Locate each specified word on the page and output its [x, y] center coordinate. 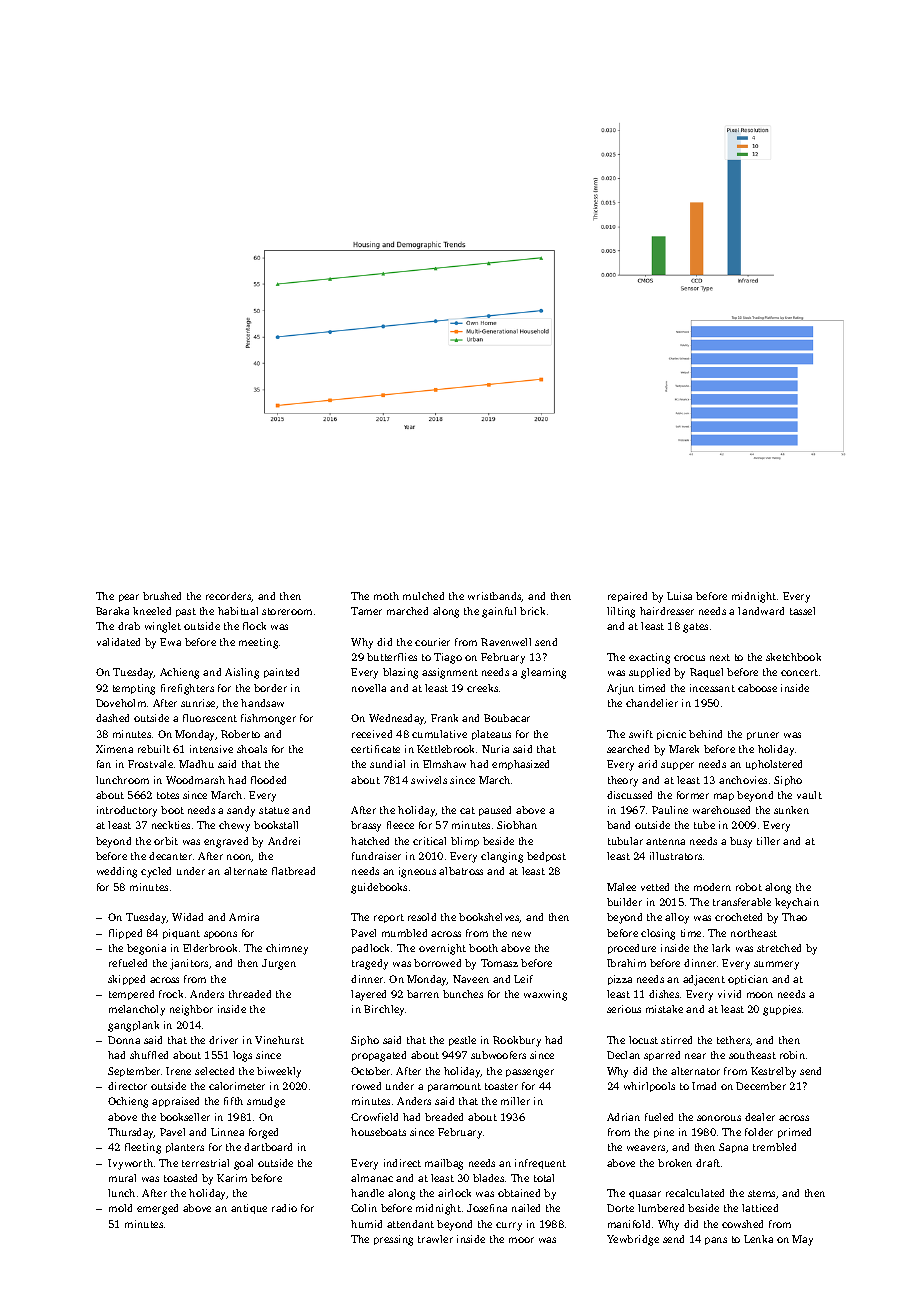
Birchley [385, 1010]
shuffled [149, 1055]
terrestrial [205, 1163]
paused [495, 811]
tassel [802, 611]
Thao [794, 917]
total [544, 1178]
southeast [752, 1055]
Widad [187, 917]
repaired [627, 597]
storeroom [287, 611]
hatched [370, 841]
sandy [241, 811]
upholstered [774, 765]
